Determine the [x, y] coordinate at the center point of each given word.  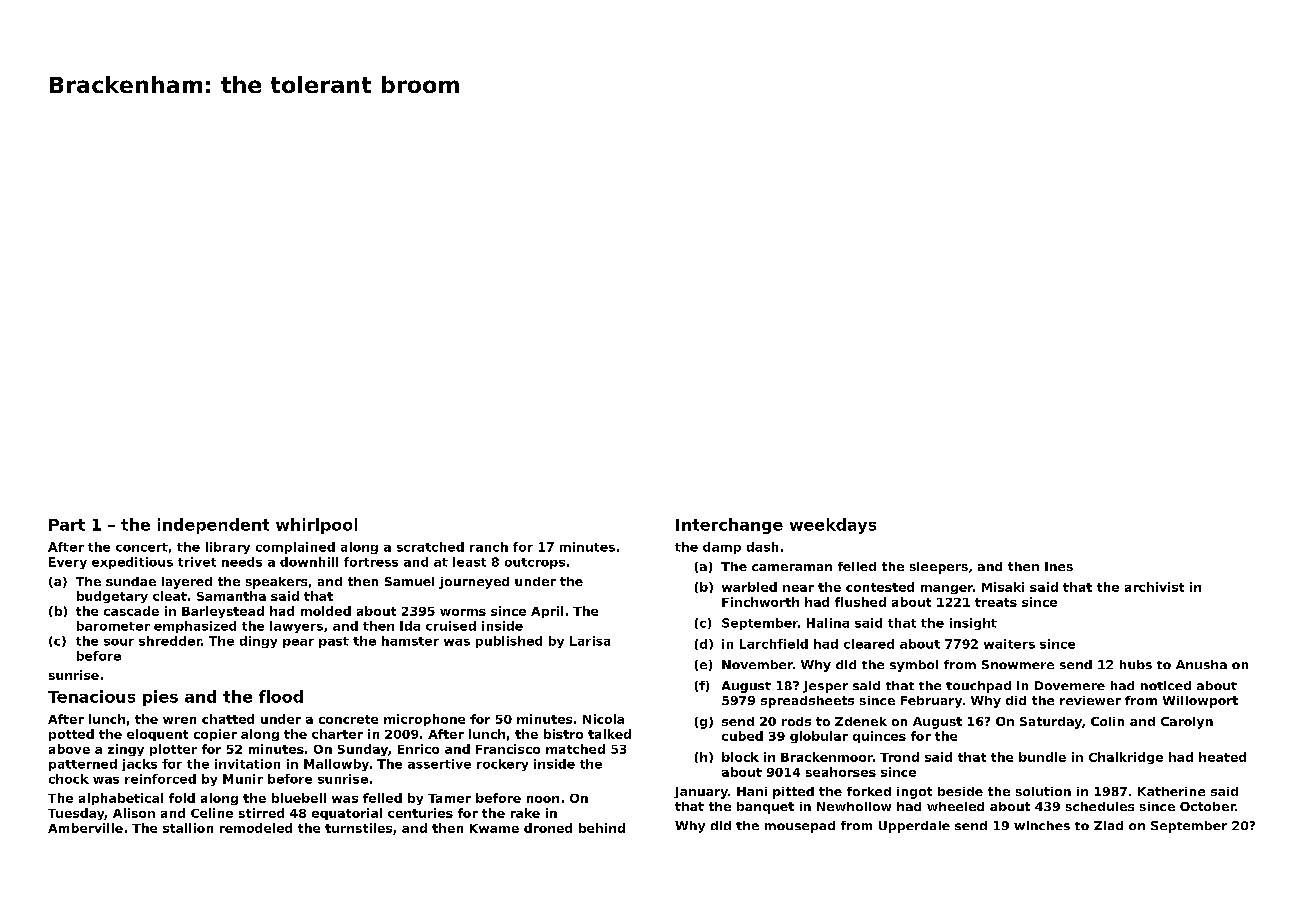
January [701, 793]
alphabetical [121, 799]
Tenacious [91, 696]
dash [762, 547]
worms [463, 612]
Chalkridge [1126, 758]
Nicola [603, 719]
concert [142, 547]
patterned [83, 765]
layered [187, 583]
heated [1222, 757]
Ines [1059, 566]
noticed [1166, 685]
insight [973, 624]
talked [609, 734]
